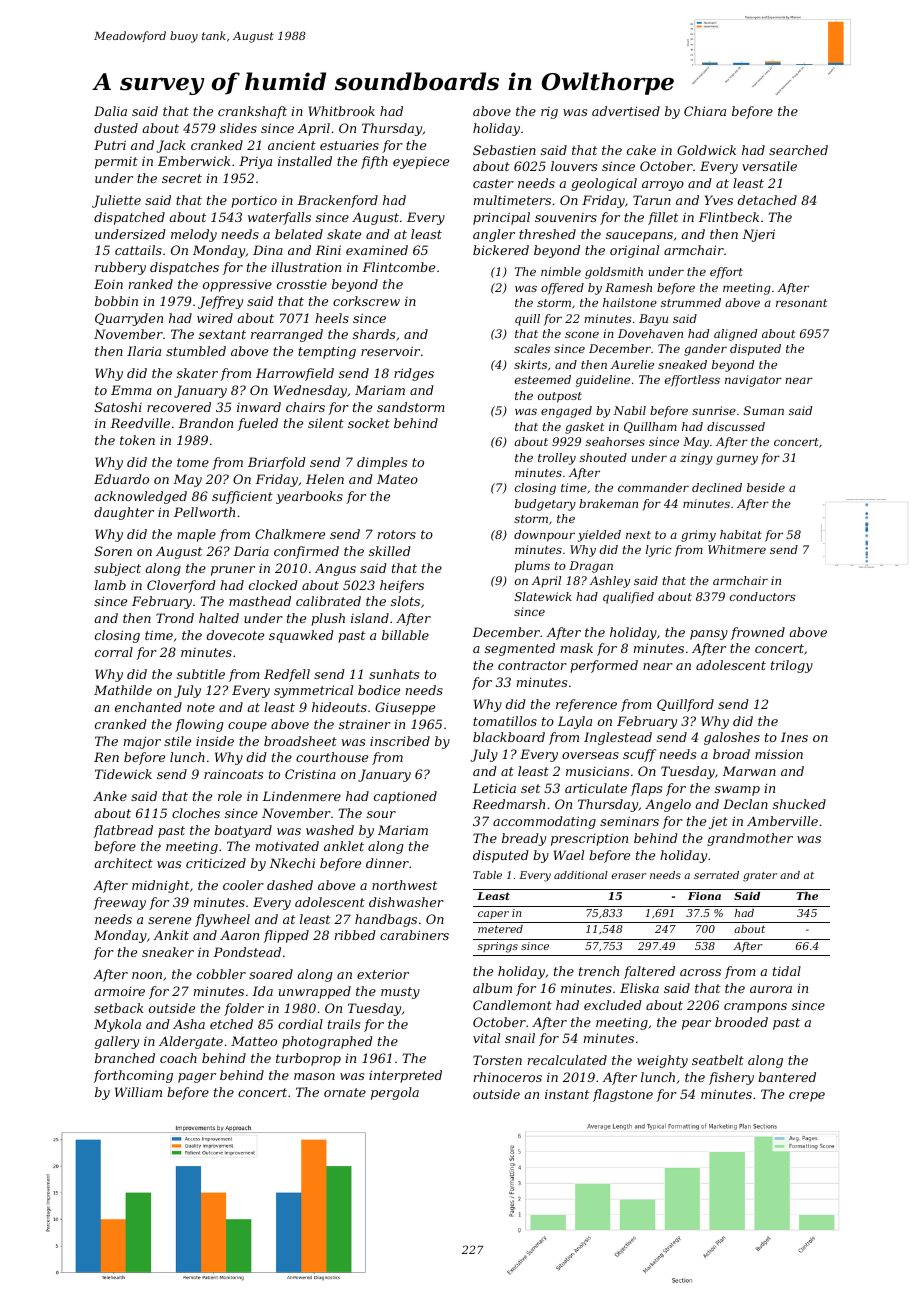 The height and width of the screenshot is (1308, 924). I want to click on socket, so click(369, 423).
